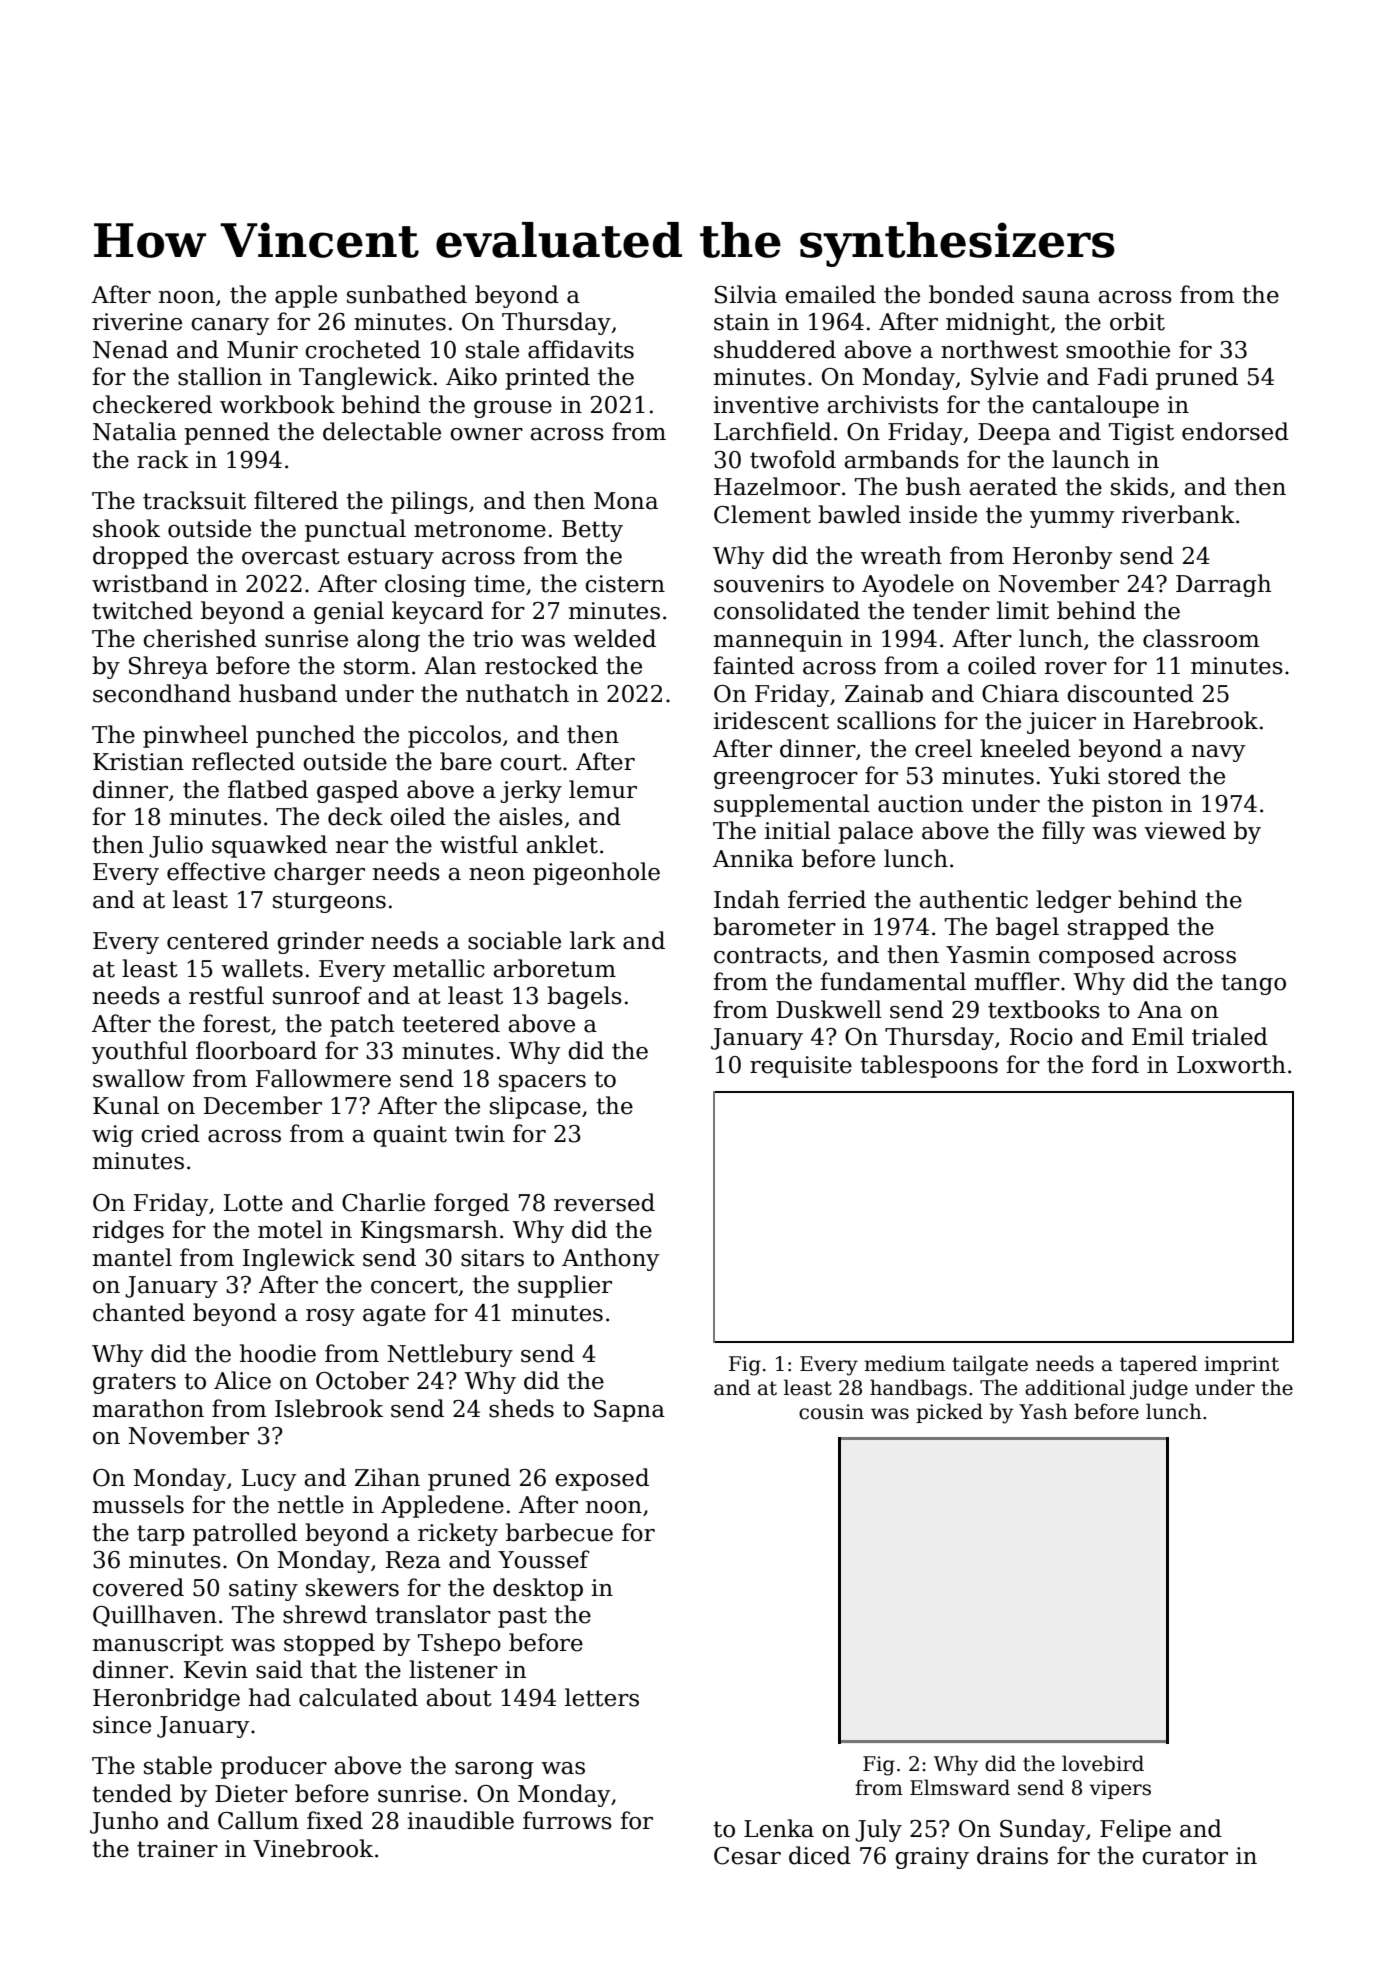 The width and height of the image is (1386, 1969). I want to click on lemur, so click(603, 789).
